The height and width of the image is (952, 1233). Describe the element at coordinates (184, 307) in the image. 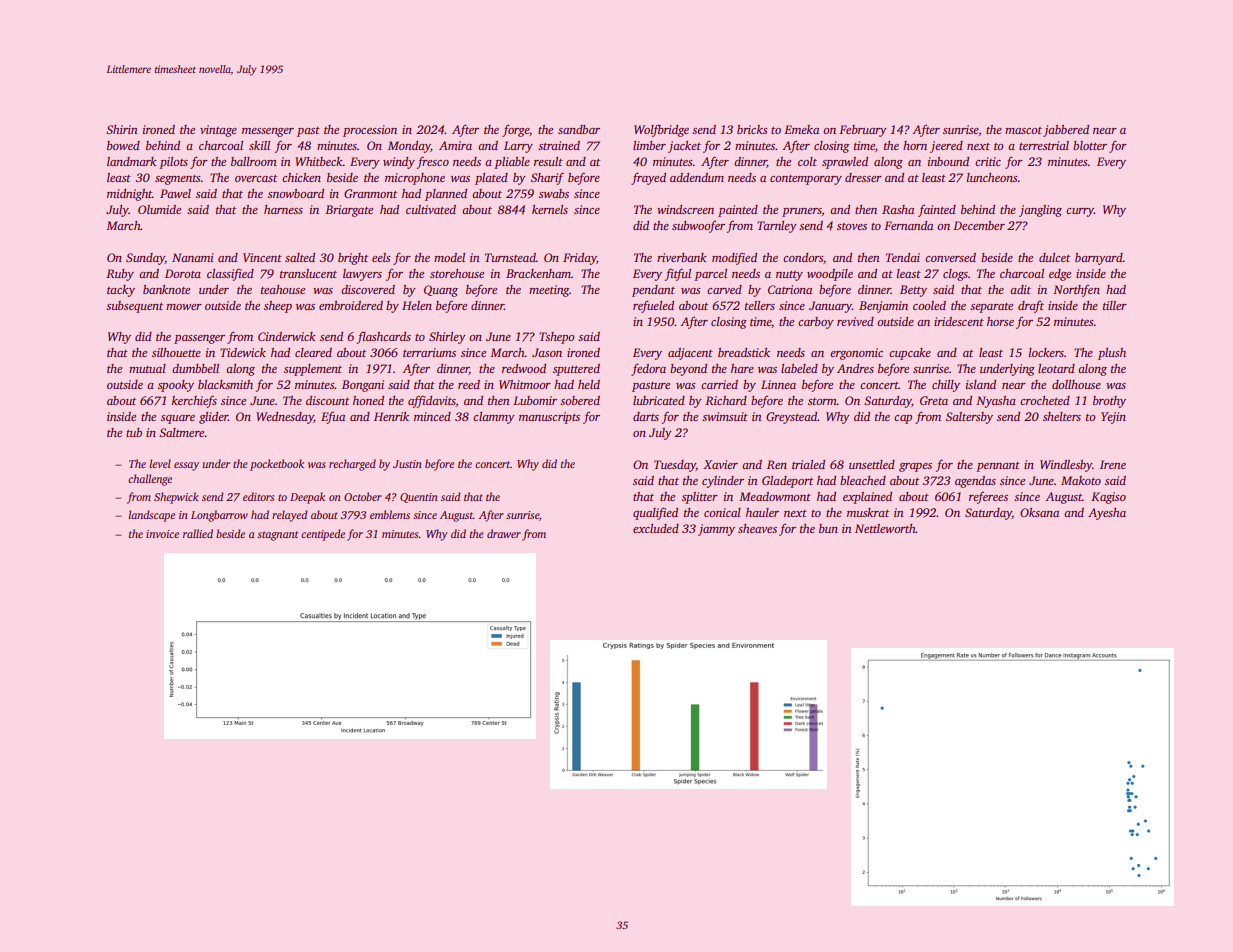

I see `mower` at that location.
